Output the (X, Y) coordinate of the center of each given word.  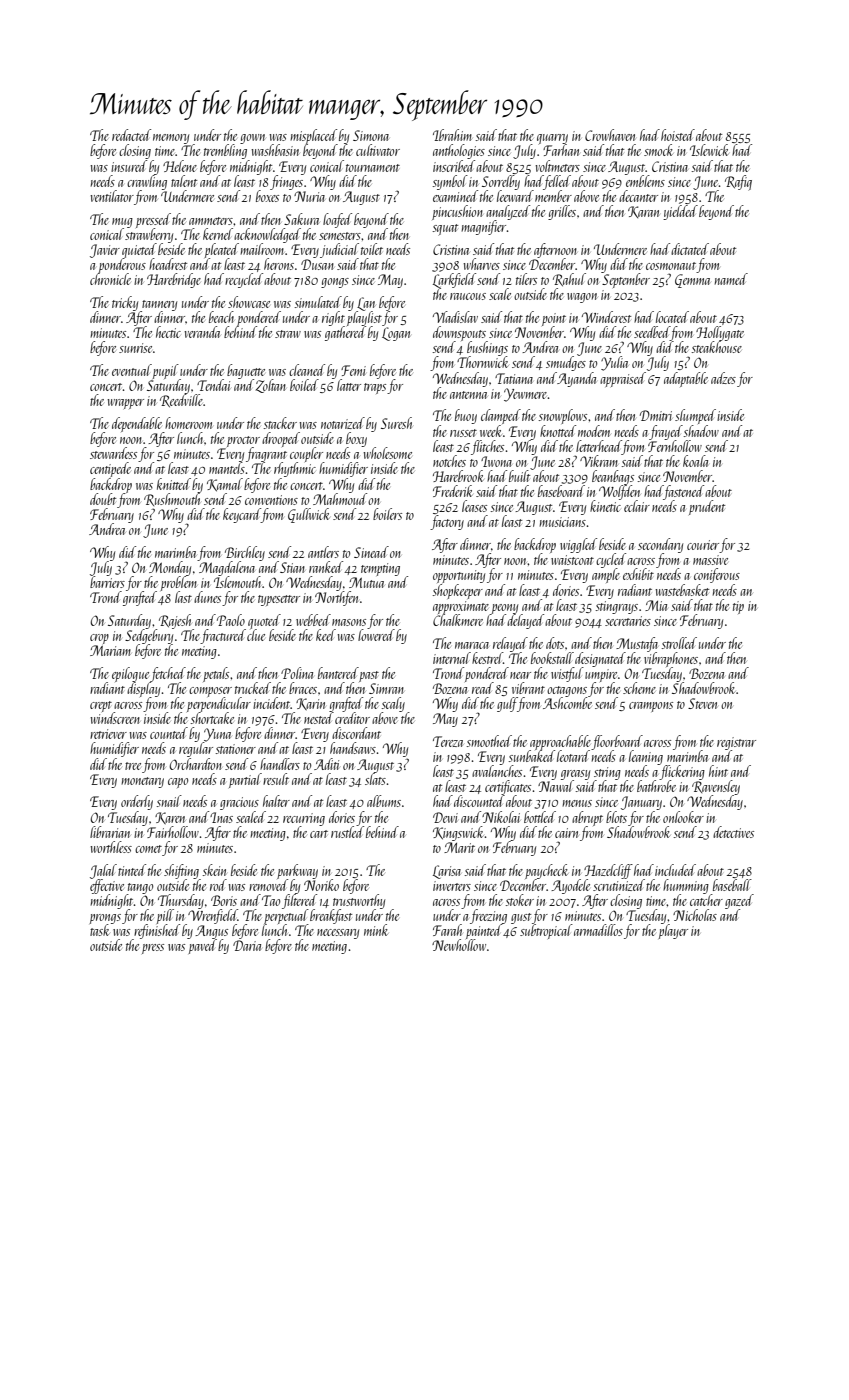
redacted (131, 135)
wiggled (578, 545)
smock (658, 150)
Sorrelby (501, 182)
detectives (733, 832)
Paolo (231, 620)
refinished (157, 931)
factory (447, 522)
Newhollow (459, 945)
